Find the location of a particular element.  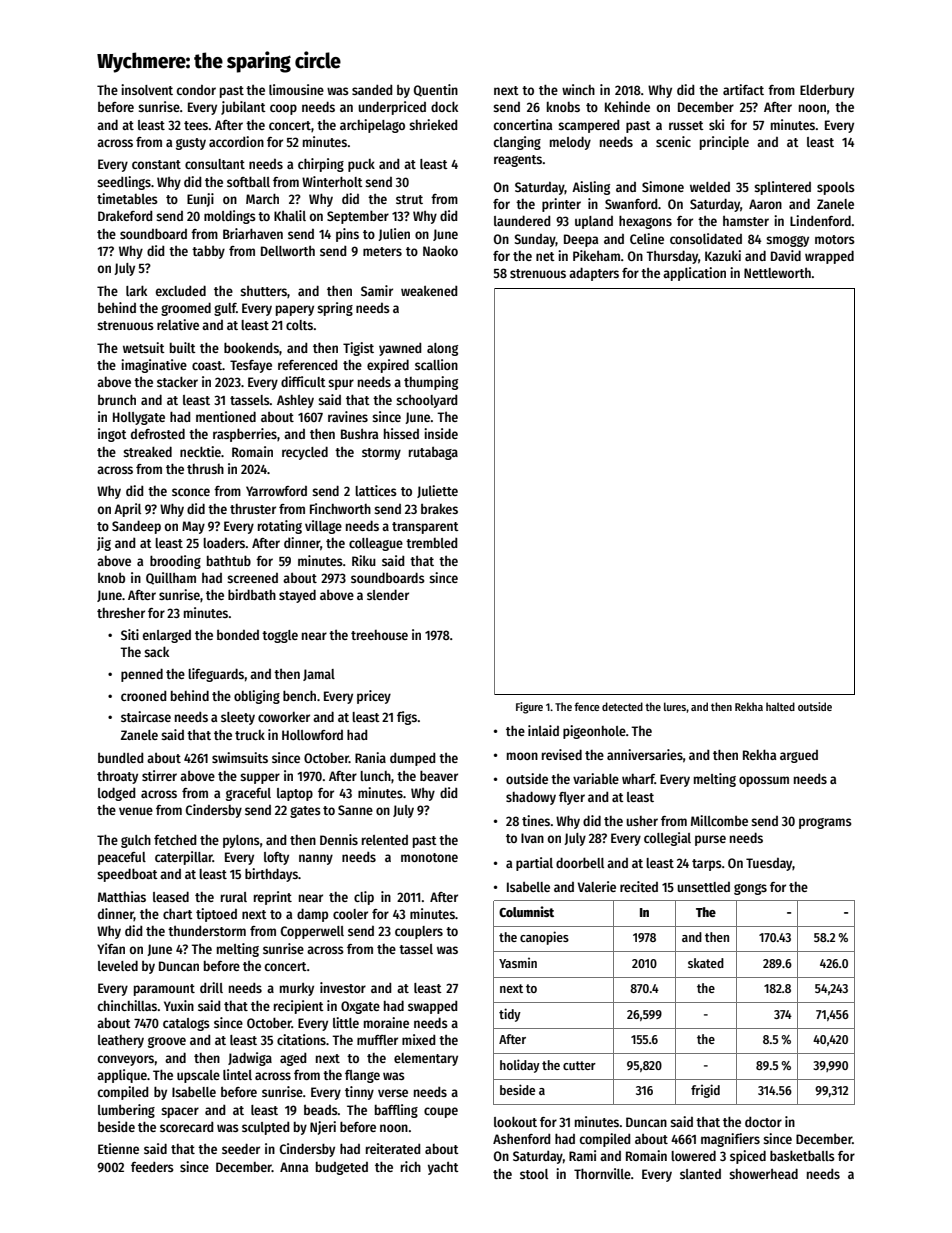

Nettleworth is located at coordinates (777, 273).
